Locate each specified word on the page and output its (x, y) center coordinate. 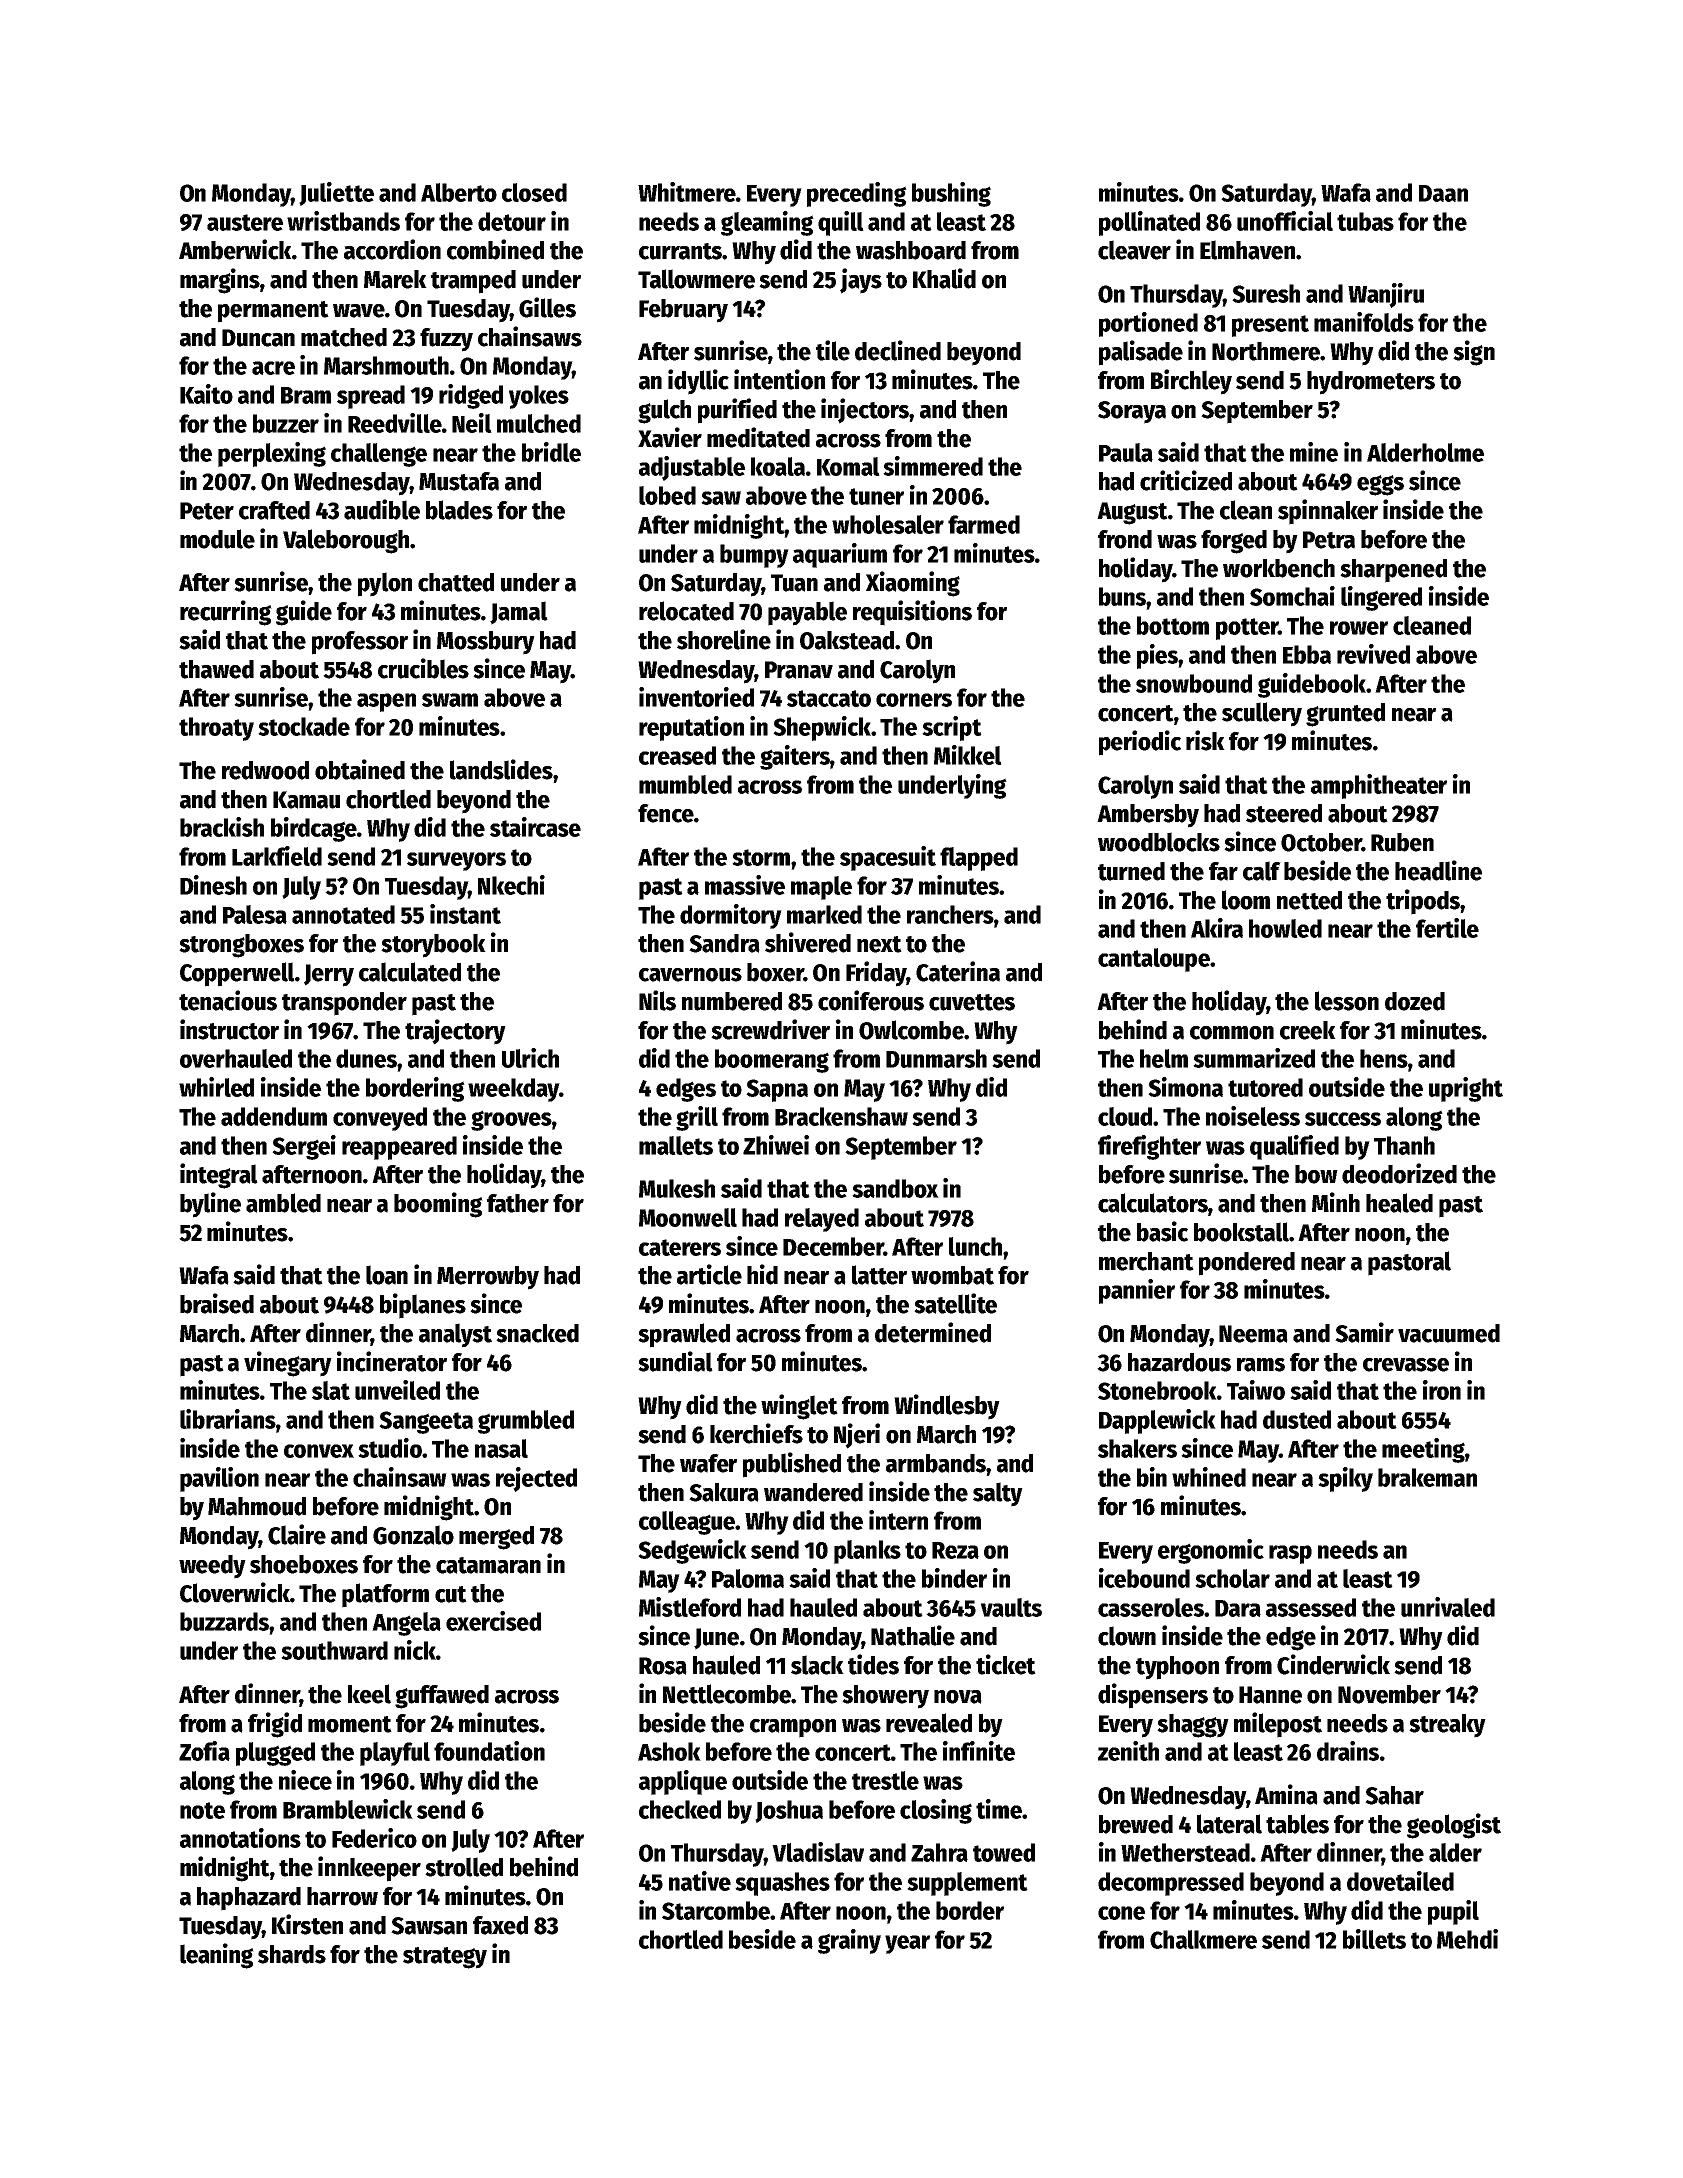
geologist (1454, 1826)
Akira (1217, 928)
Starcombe (716, 1910)
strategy (445, 1958)
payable (807, 613)
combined (495, 249)
